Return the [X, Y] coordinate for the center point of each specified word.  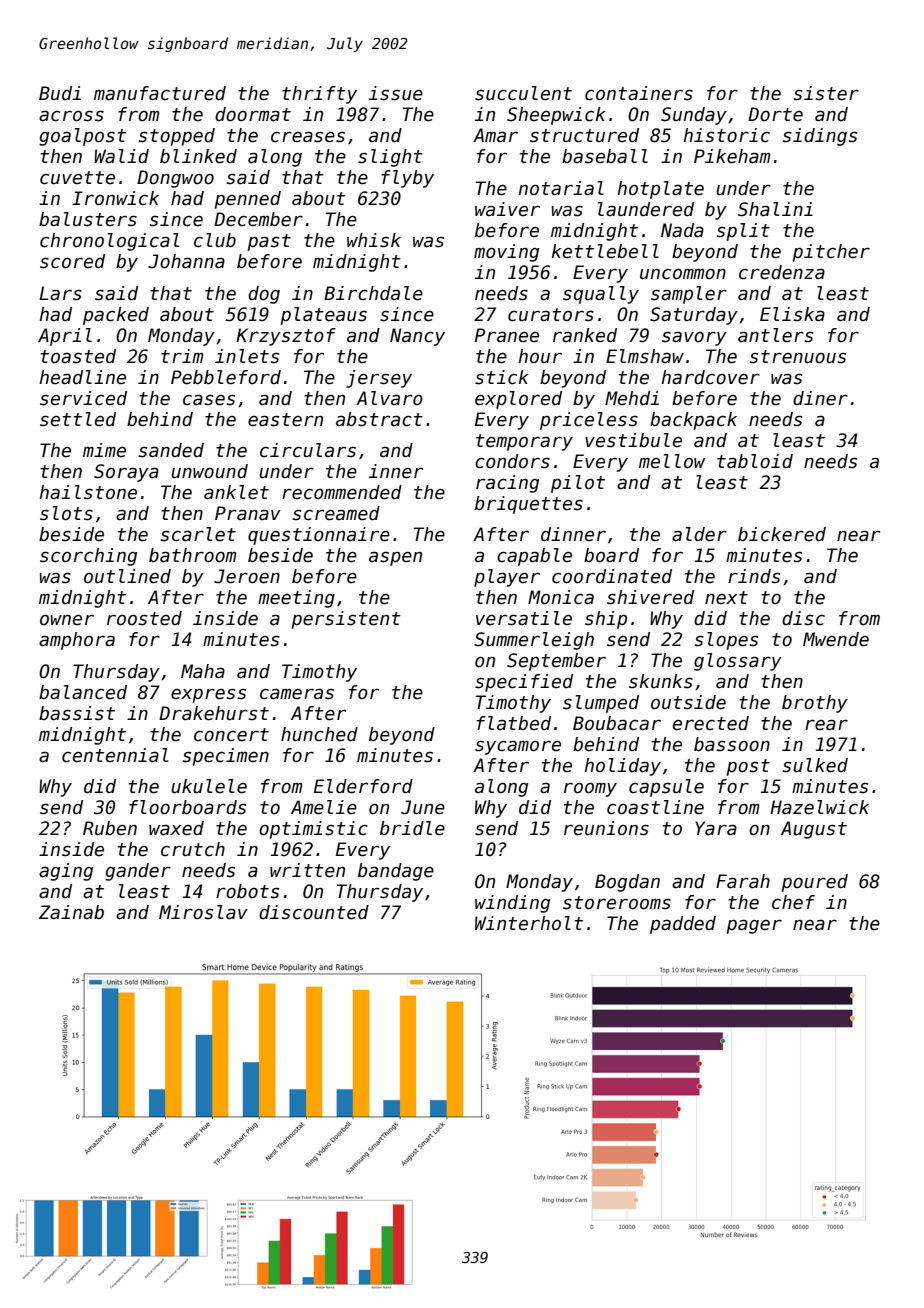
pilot [578, 484]
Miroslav [203, 912]
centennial [115, 755]
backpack [693, 421]
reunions [606, 828]
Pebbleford [226, 377]
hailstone [88, 492]
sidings [819, 137]
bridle [412, 828]
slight [390, 158]
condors [512, 461]
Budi [60, 93]
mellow [672, 461]
